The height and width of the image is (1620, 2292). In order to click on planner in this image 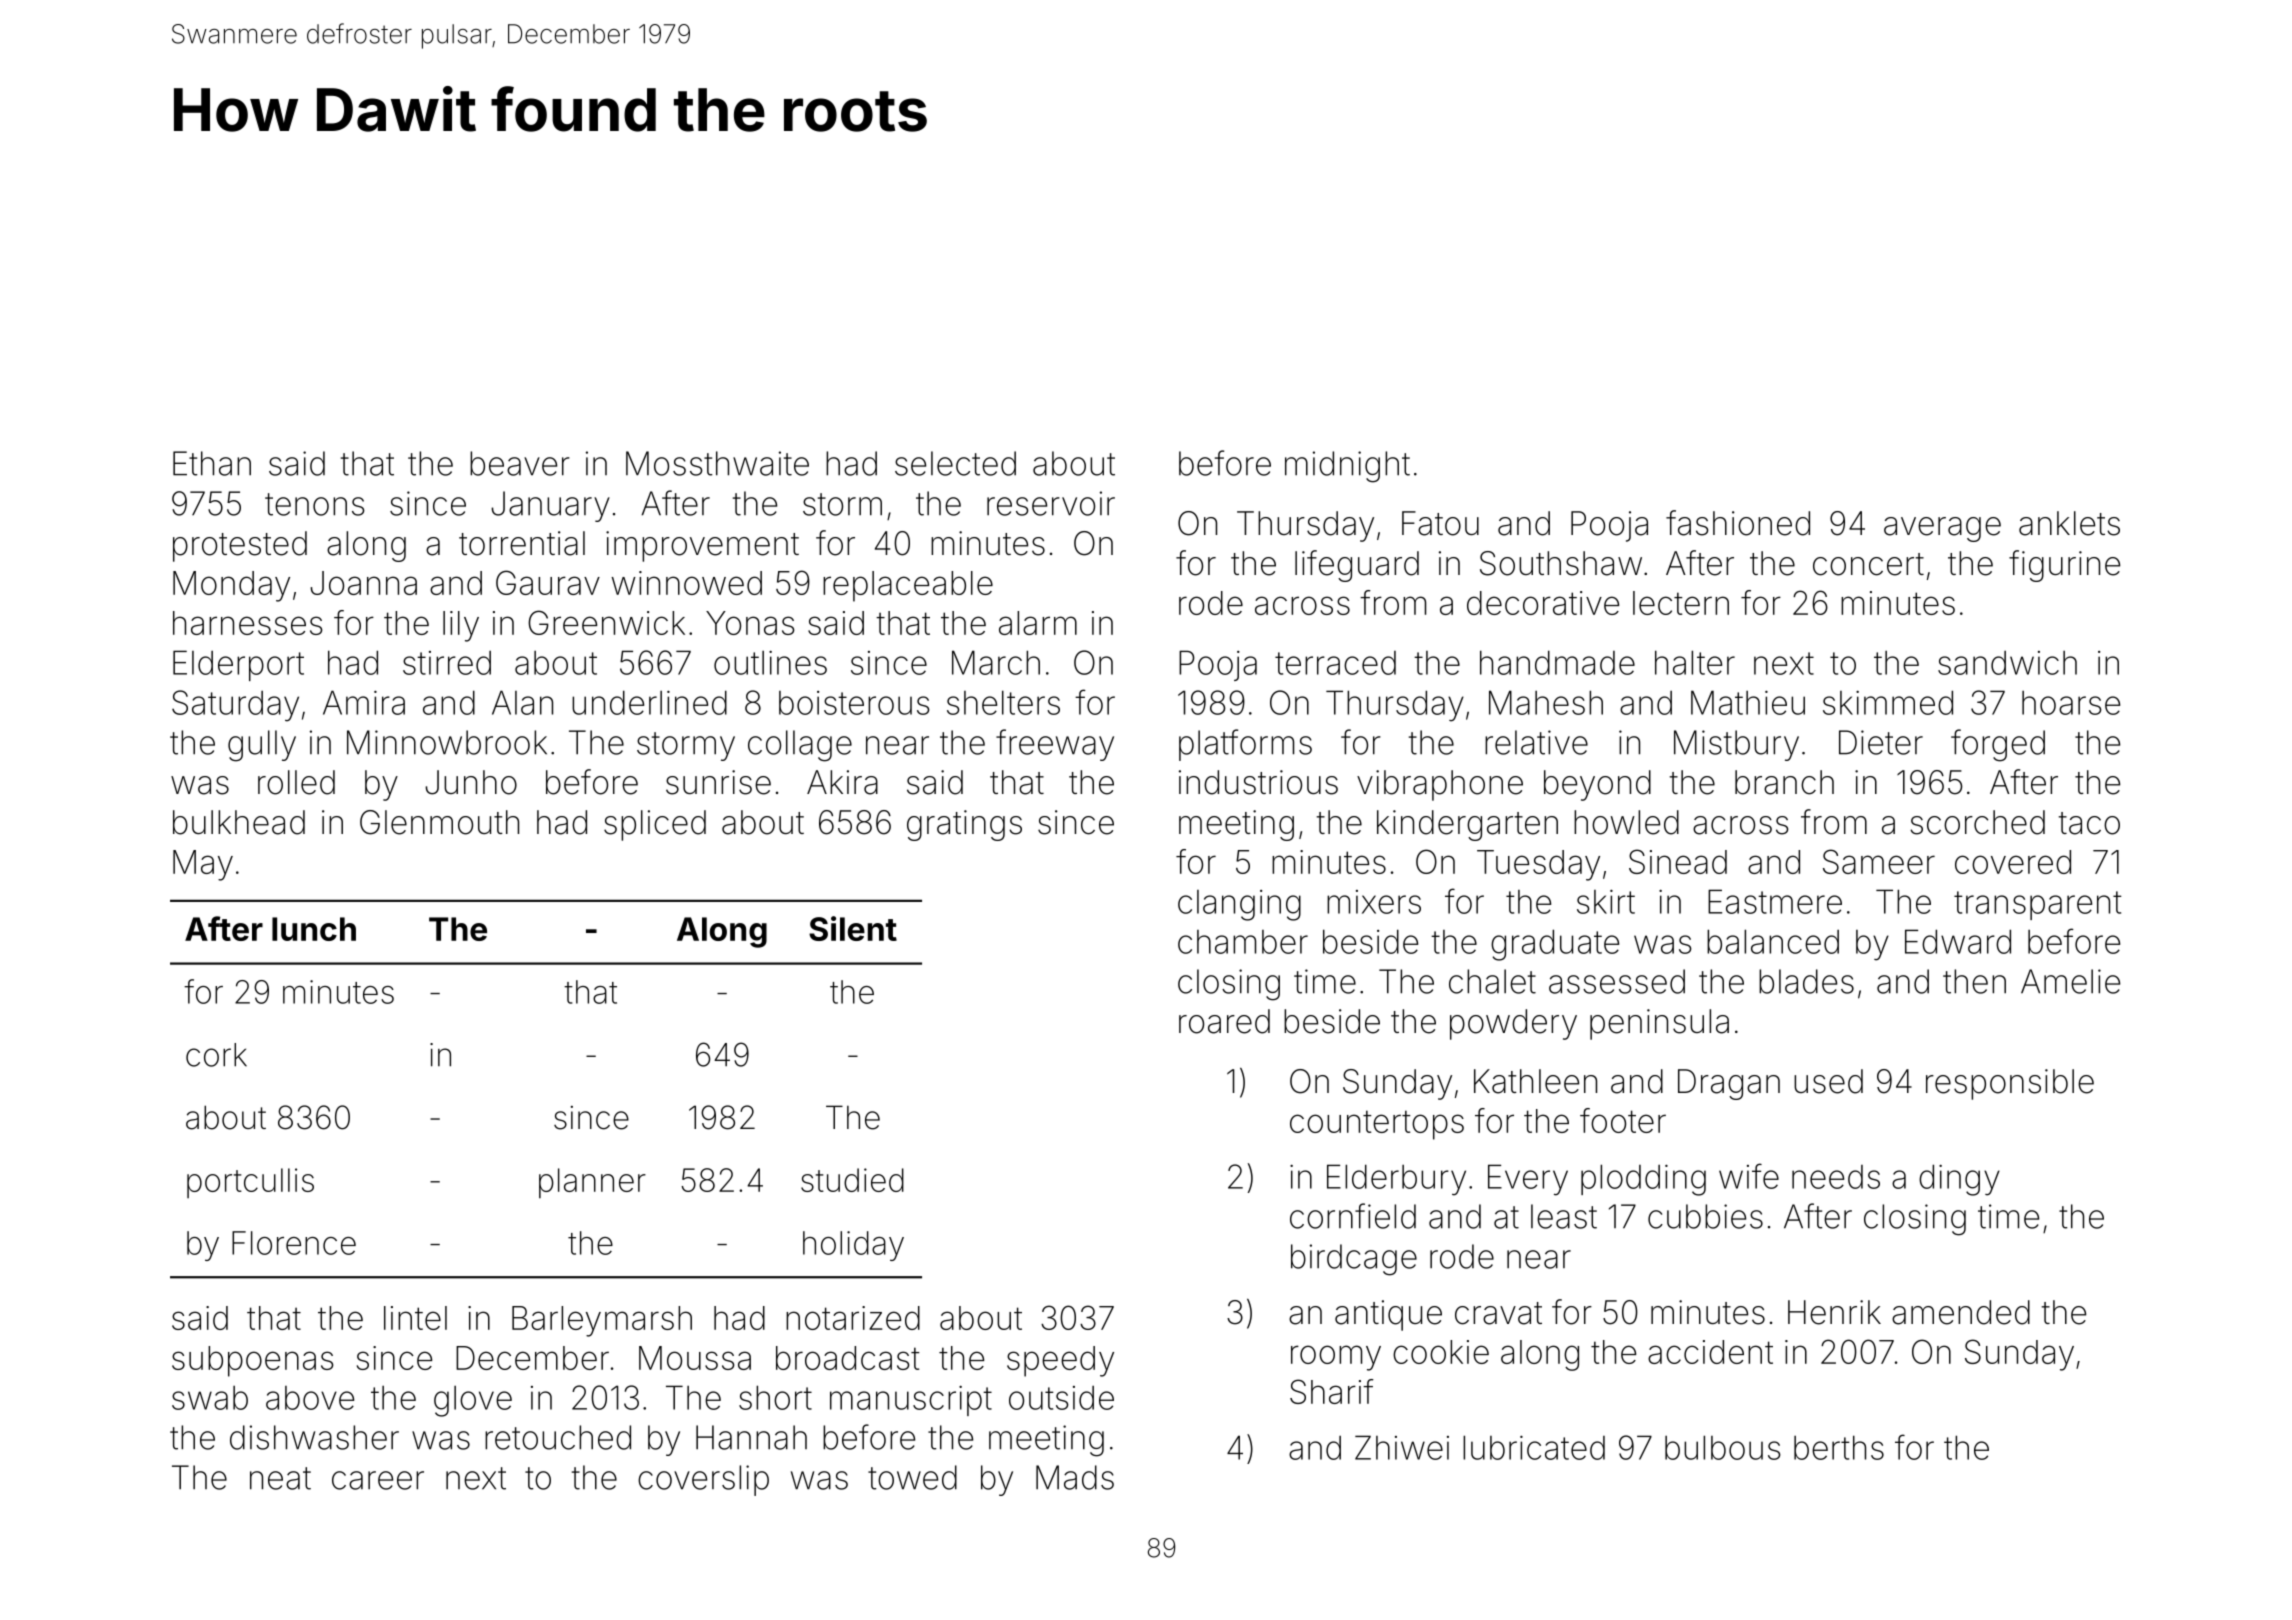, I will do `click(592, 1183)`.
